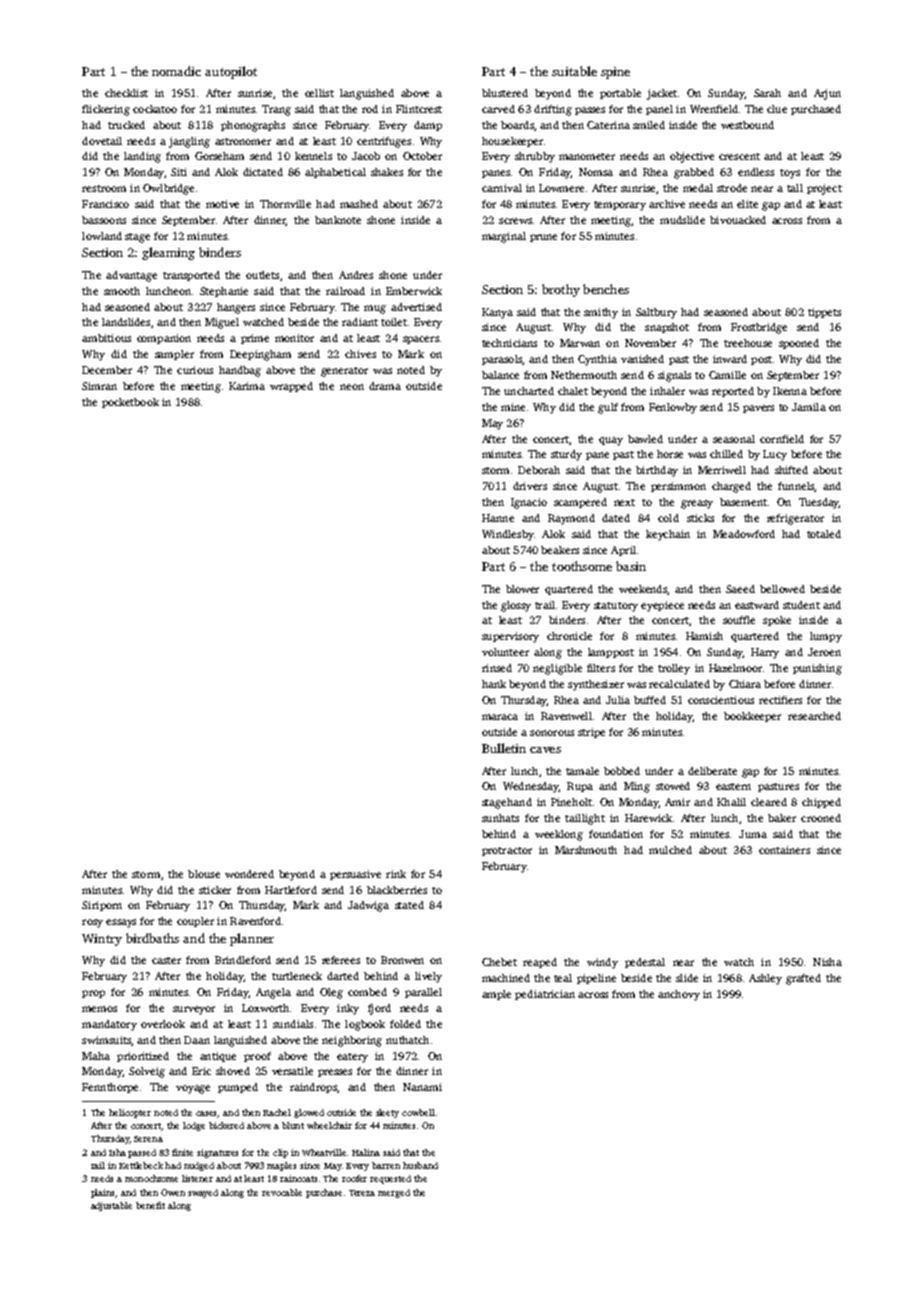  I want to click on blustered, so click(505, 93).
